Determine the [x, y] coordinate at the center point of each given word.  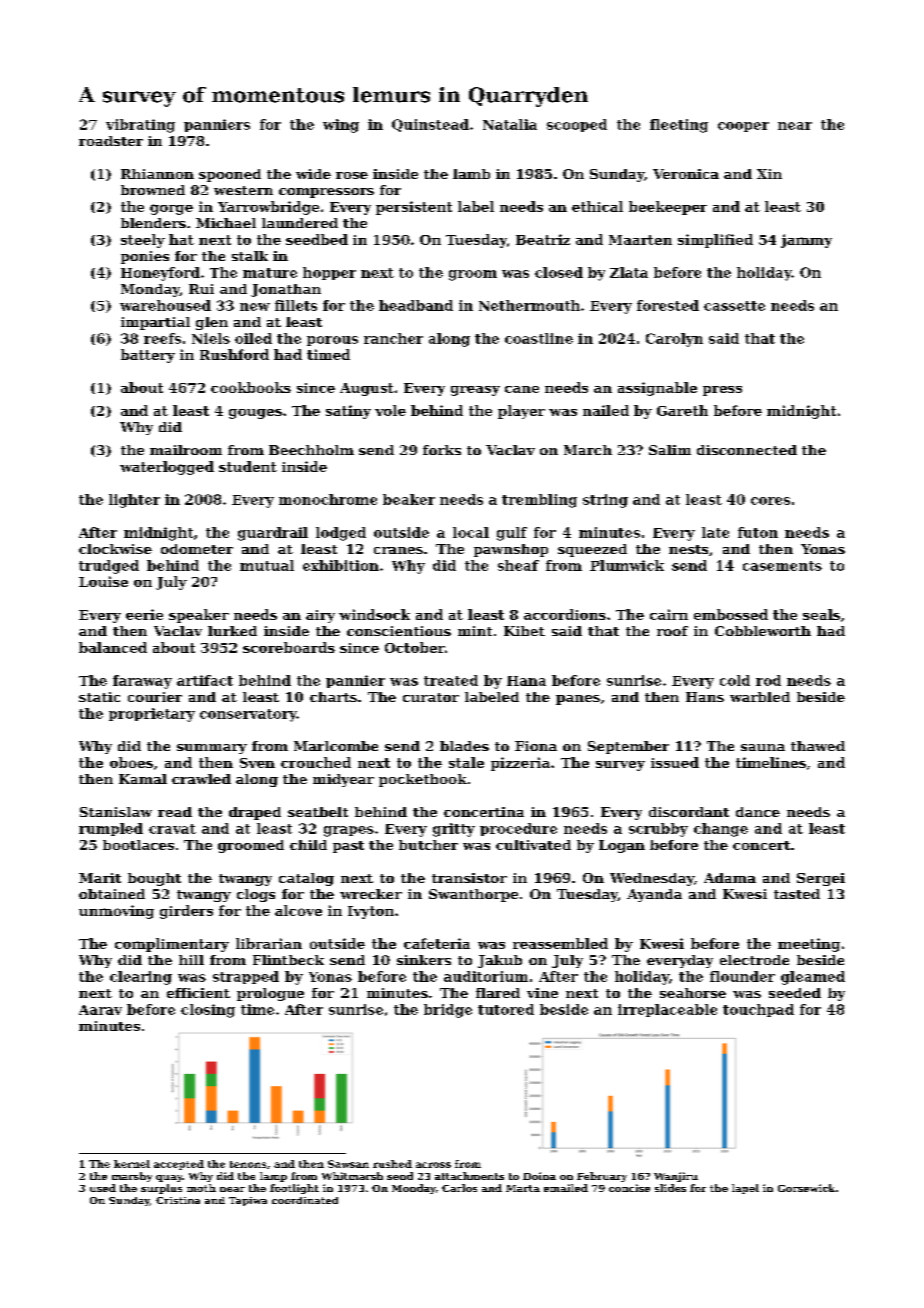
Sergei [821, 879]
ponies [145, 257]
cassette [734, 306]
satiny [348, 412]
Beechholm [311, 450]
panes [578, 700]
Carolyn [674, 340]
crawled [201, 779]
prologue [270, 994]
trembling [539, 501]
